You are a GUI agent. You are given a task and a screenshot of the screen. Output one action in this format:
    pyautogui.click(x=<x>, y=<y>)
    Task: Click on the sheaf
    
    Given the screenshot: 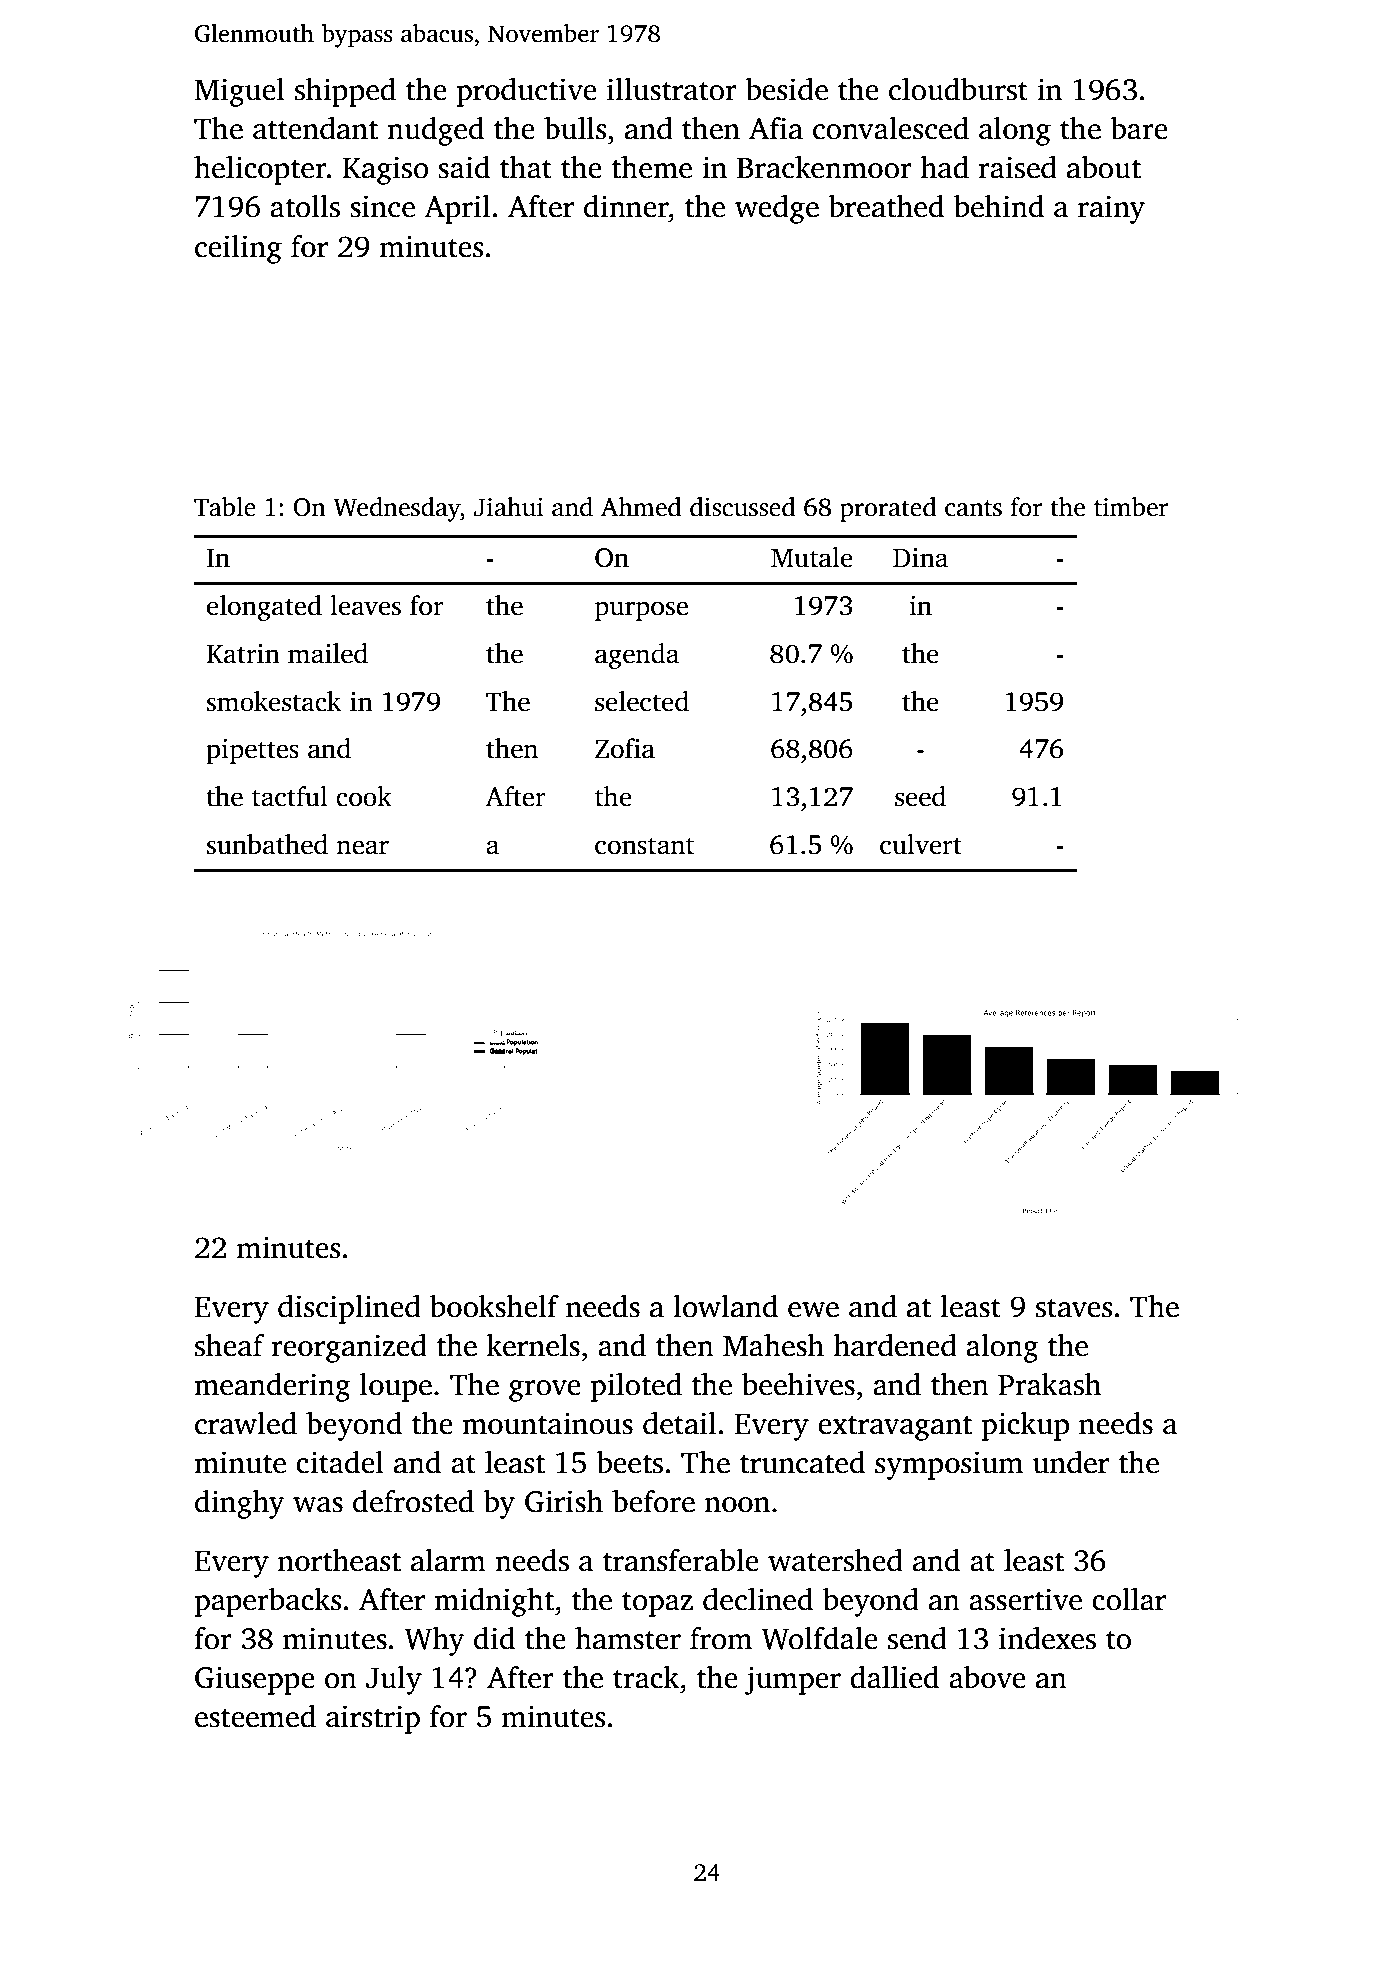 What is the action you would take?
    pyautogui.click(x=230, y=1345)
